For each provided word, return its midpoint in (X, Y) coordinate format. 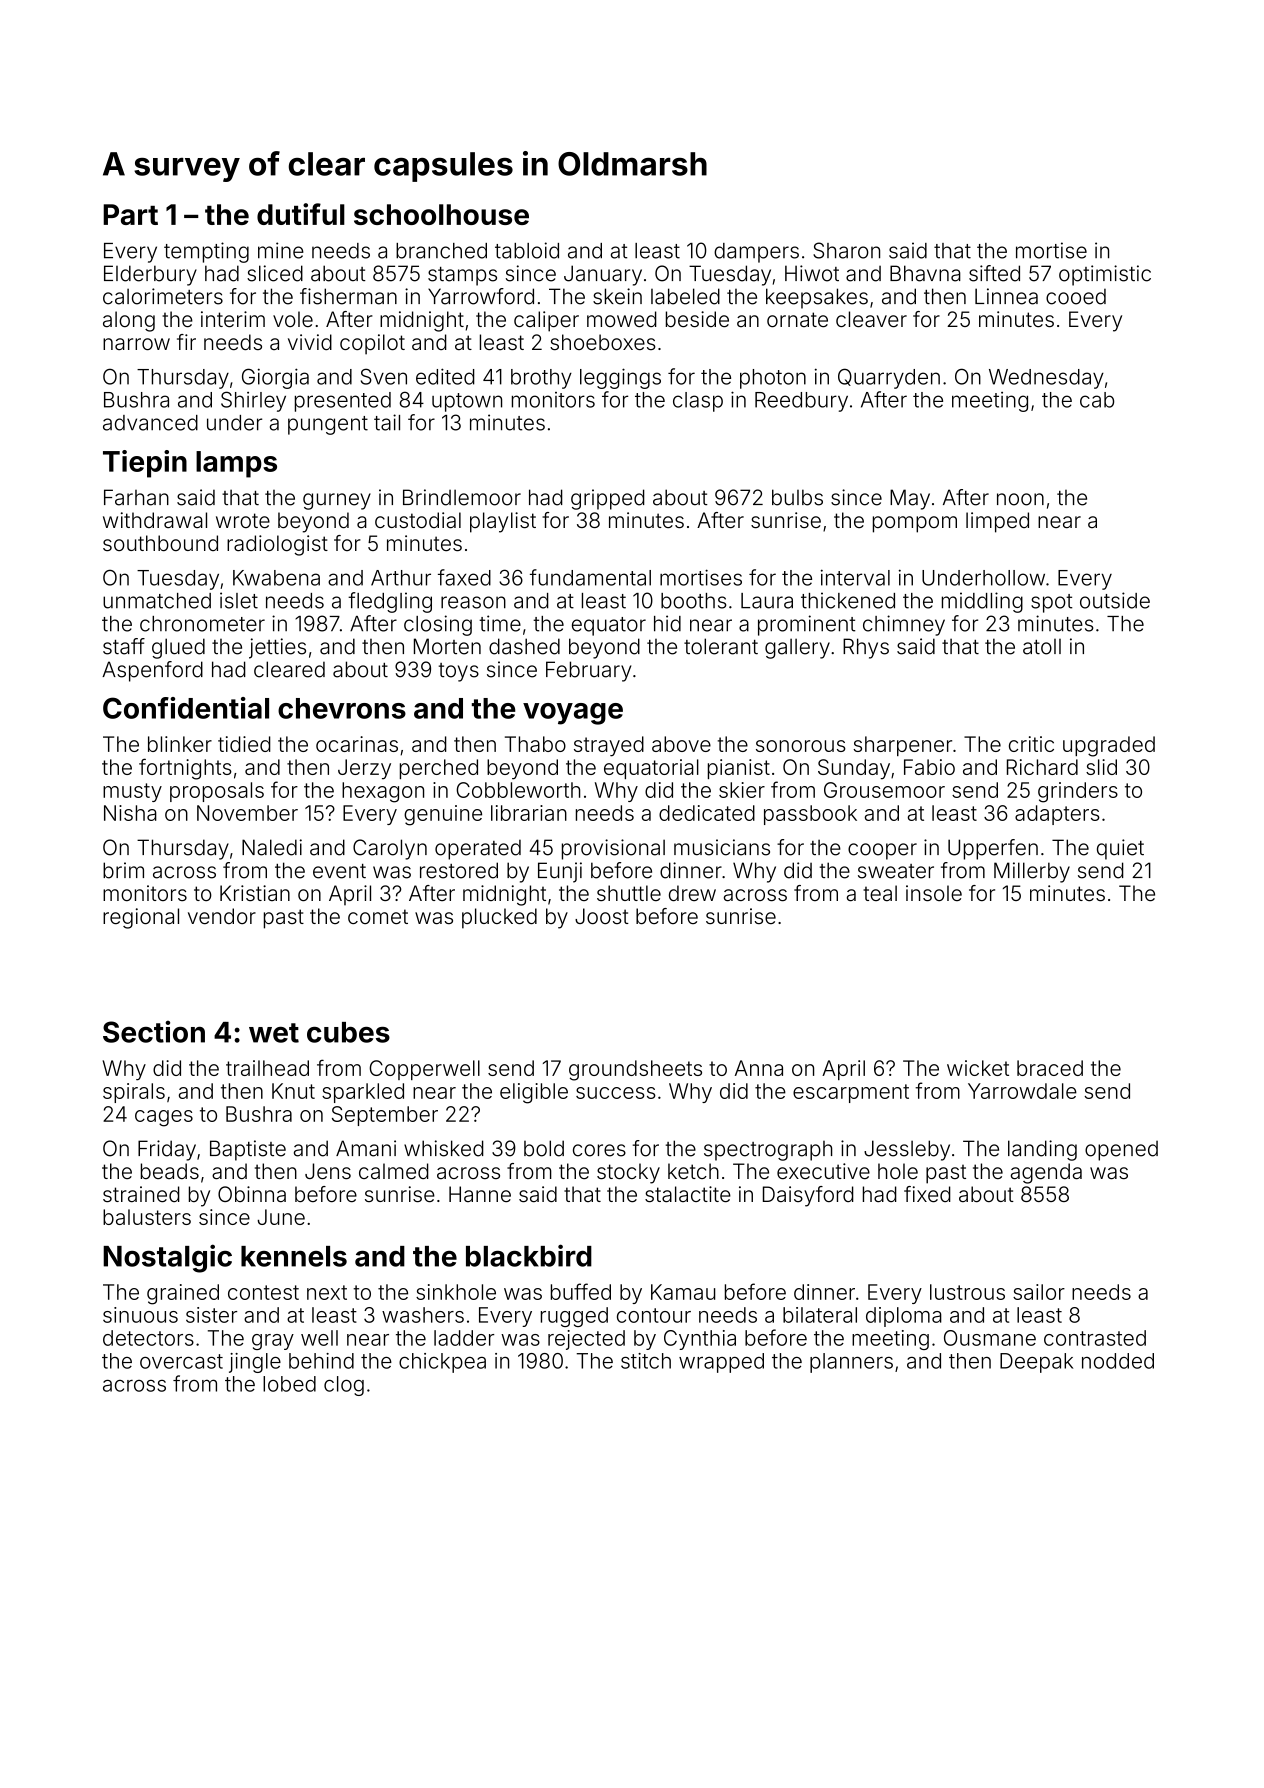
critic (1031, 744)
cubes (348, 1032)
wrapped (721, 1363)
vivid (310, 342)
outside (1115, 600)
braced (1050, 1068)
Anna (759, 1068)
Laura (767, 601)
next (327, 1292)
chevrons (342, 708)
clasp (698, 402)
